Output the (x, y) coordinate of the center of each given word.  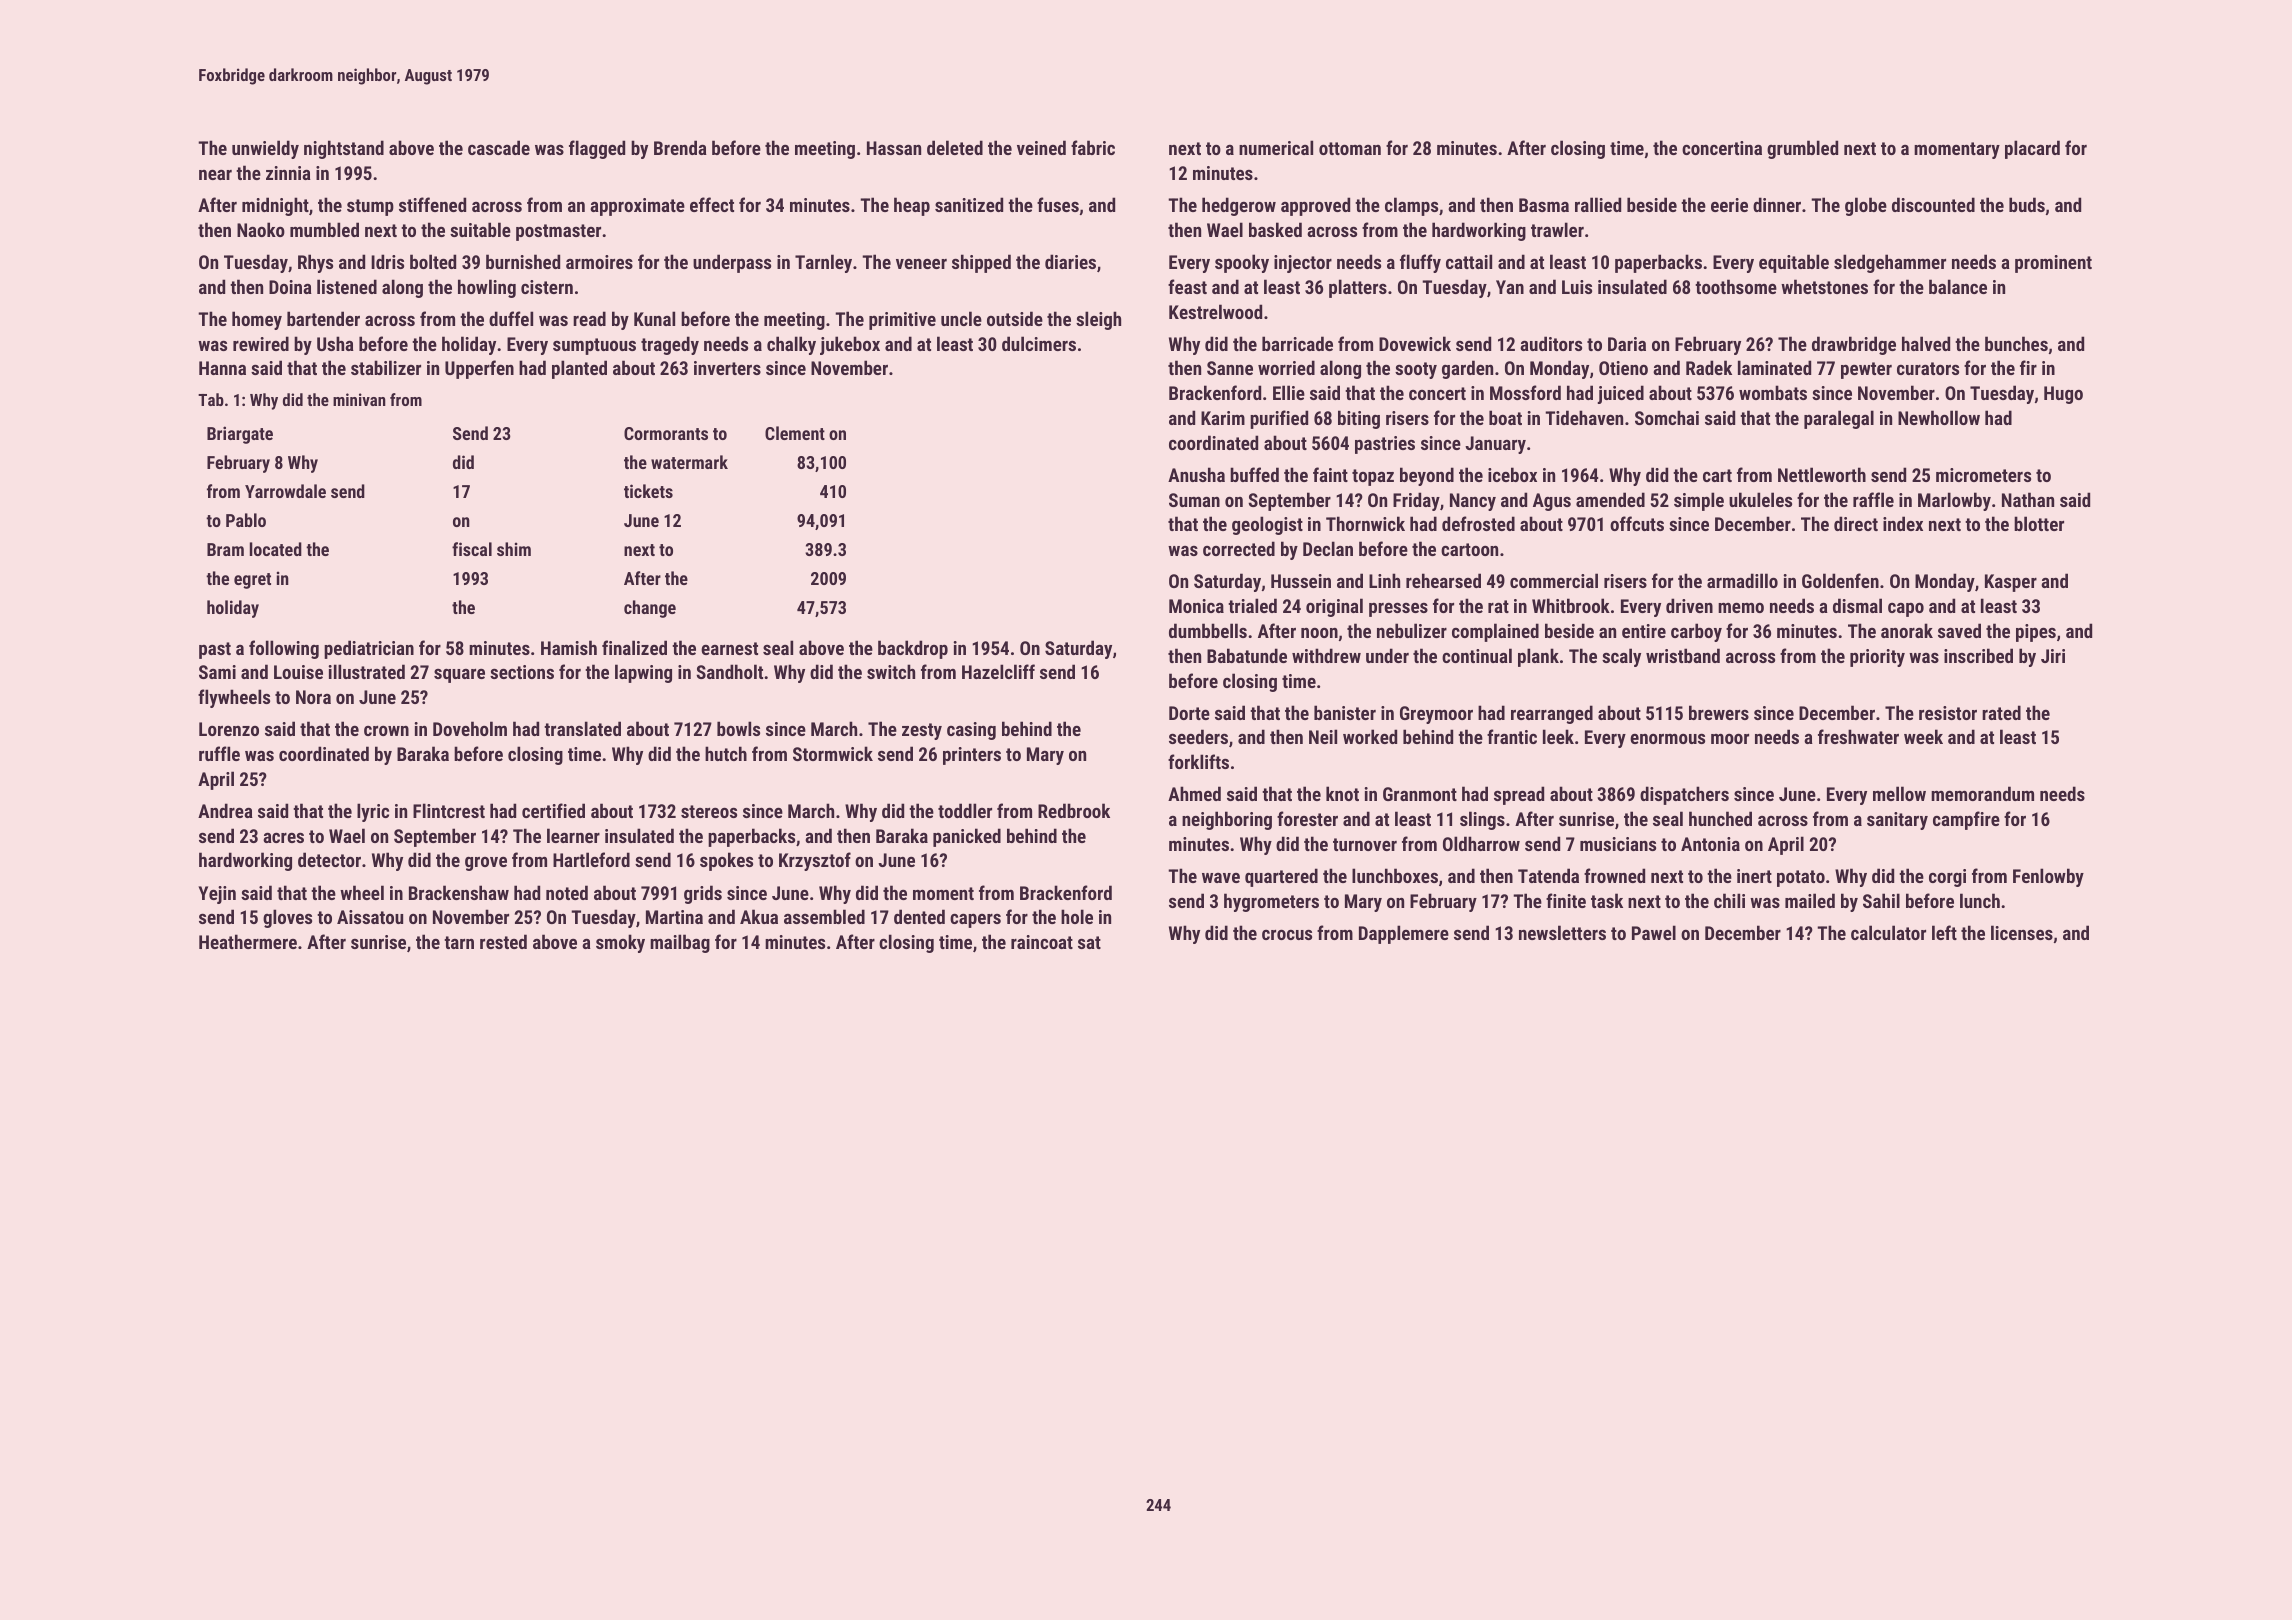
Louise (298, 672)
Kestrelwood (1215, 311)
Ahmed (1194, 793)
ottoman (1350, 148)
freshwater (1858, 736)
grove (486, 864)
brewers (1719, 712)
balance (1958, 286)
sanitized (969, 204)
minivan (359, 399)
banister (1345, 712)
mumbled (324, 229)
